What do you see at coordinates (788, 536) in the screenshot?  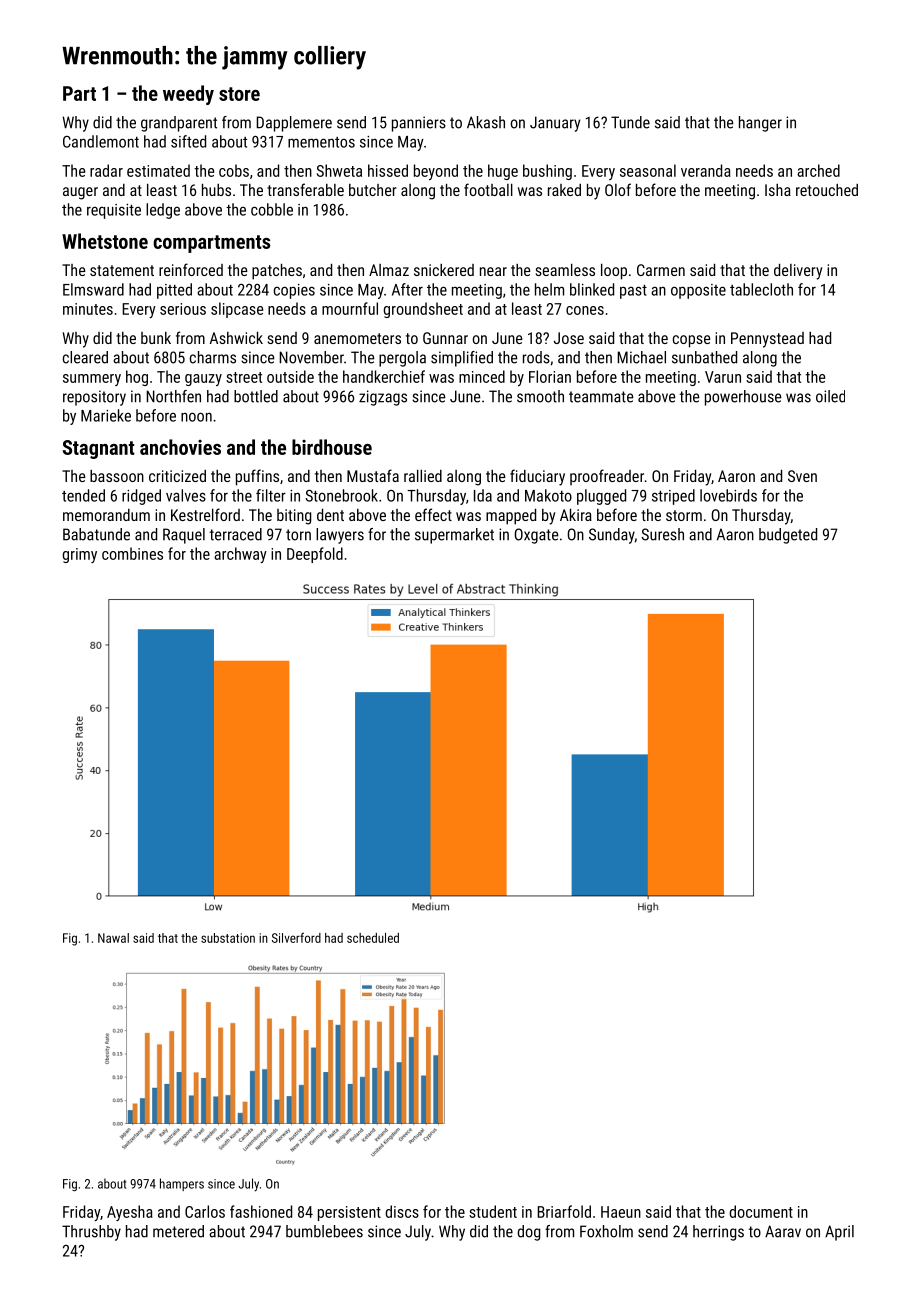 I see `budgeted` at bounding box center [788, 536].
